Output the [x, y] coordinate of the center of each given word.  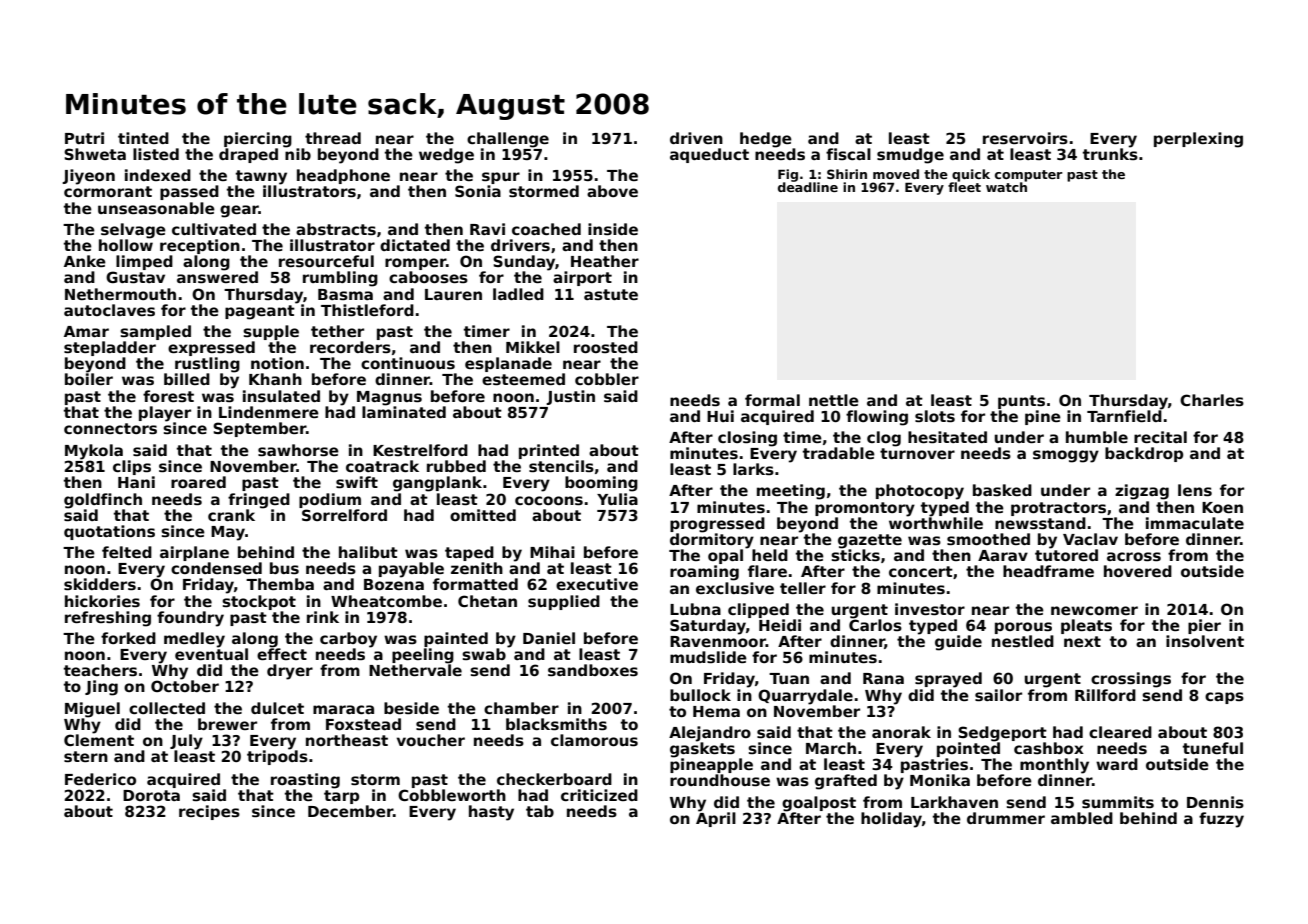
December [350, 811]
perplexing [1198, 140]
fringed [259, 501]
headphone [343, 176]
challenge [508, 140]
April [716, 819]
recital [1160, 437]
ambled [1082, 818]
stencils [561, 466]
